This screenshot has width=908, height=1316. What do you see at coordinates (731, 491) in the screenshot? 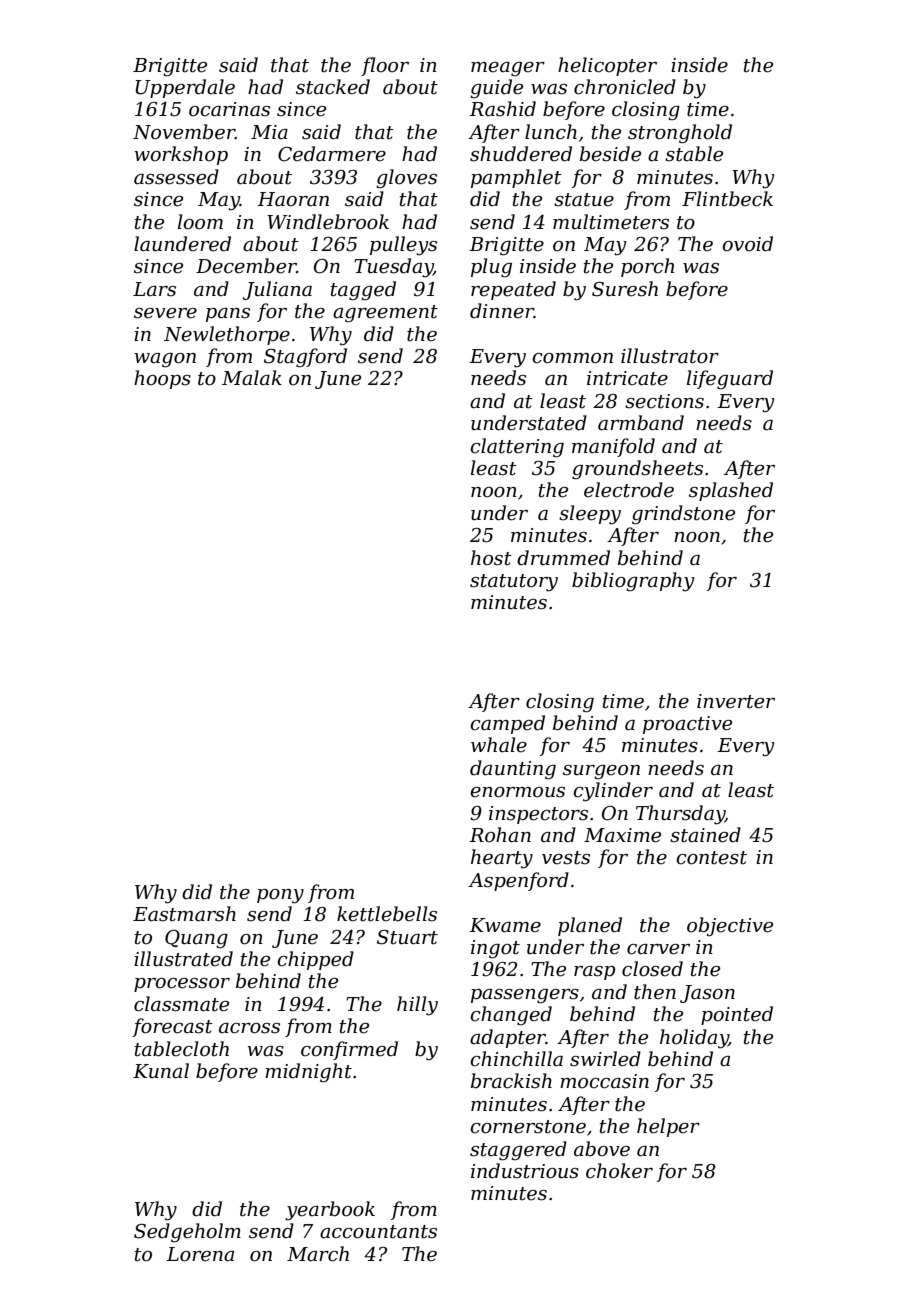
I see `splashed` at bounding box center [731, 491].
